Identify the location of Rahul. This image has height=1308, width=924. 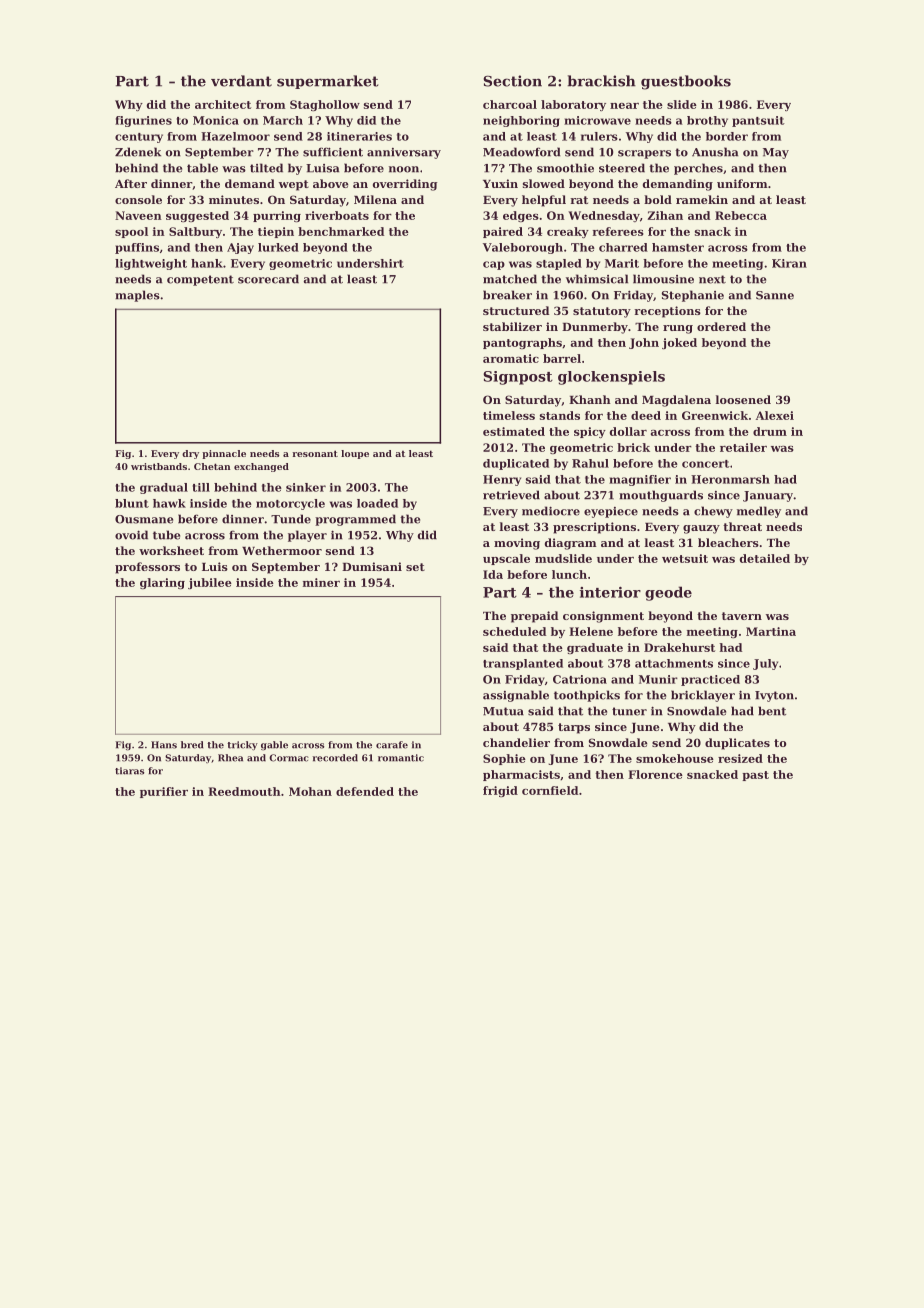
(590, 463).
